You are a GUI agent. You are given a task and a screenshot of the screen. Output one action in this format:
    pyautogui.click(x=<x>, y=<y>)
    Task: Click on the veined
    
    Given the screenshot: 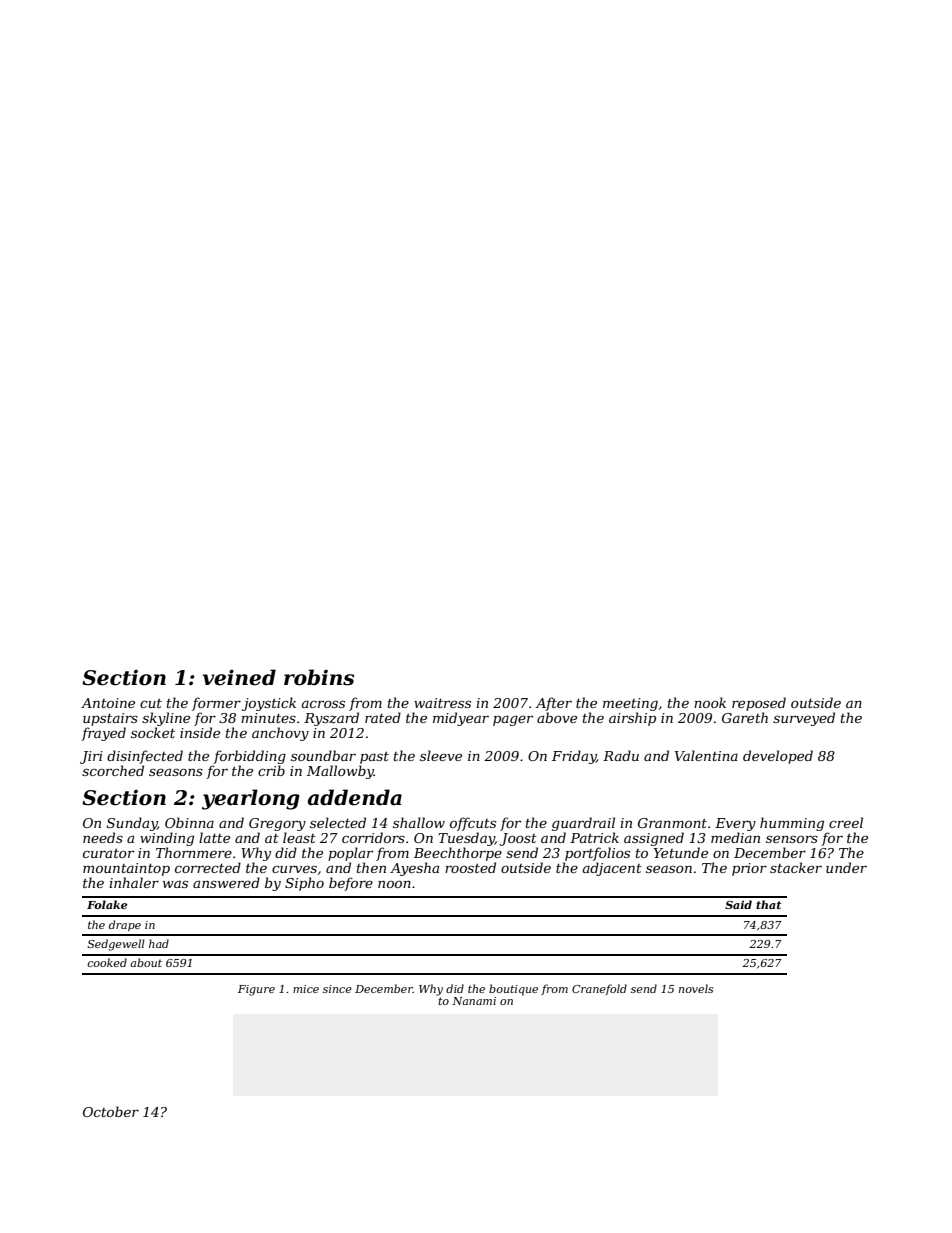 What is the action you would take?
    pyautogui.click(x=239, y=677)
